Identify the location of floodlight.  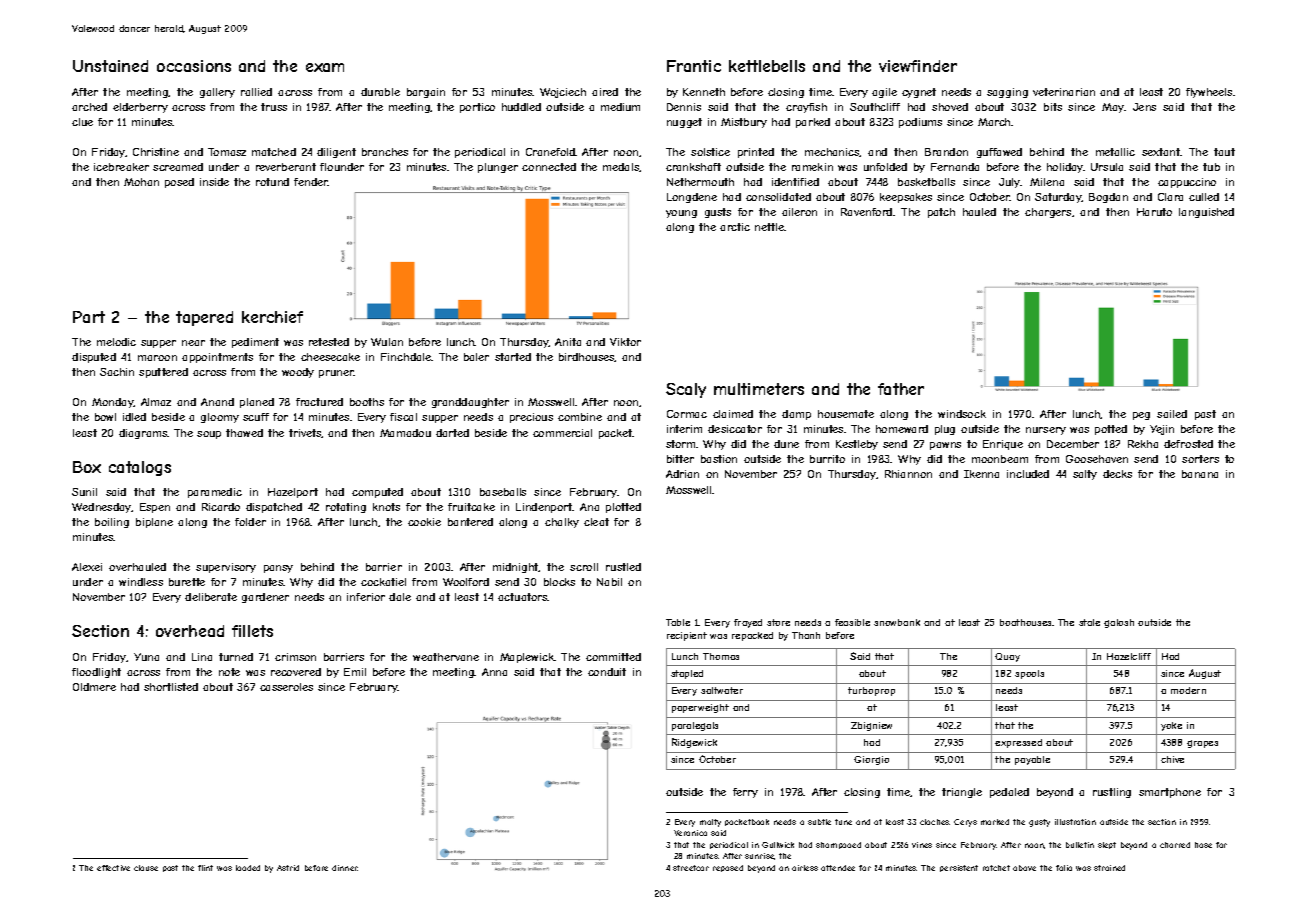
(96, 673).
